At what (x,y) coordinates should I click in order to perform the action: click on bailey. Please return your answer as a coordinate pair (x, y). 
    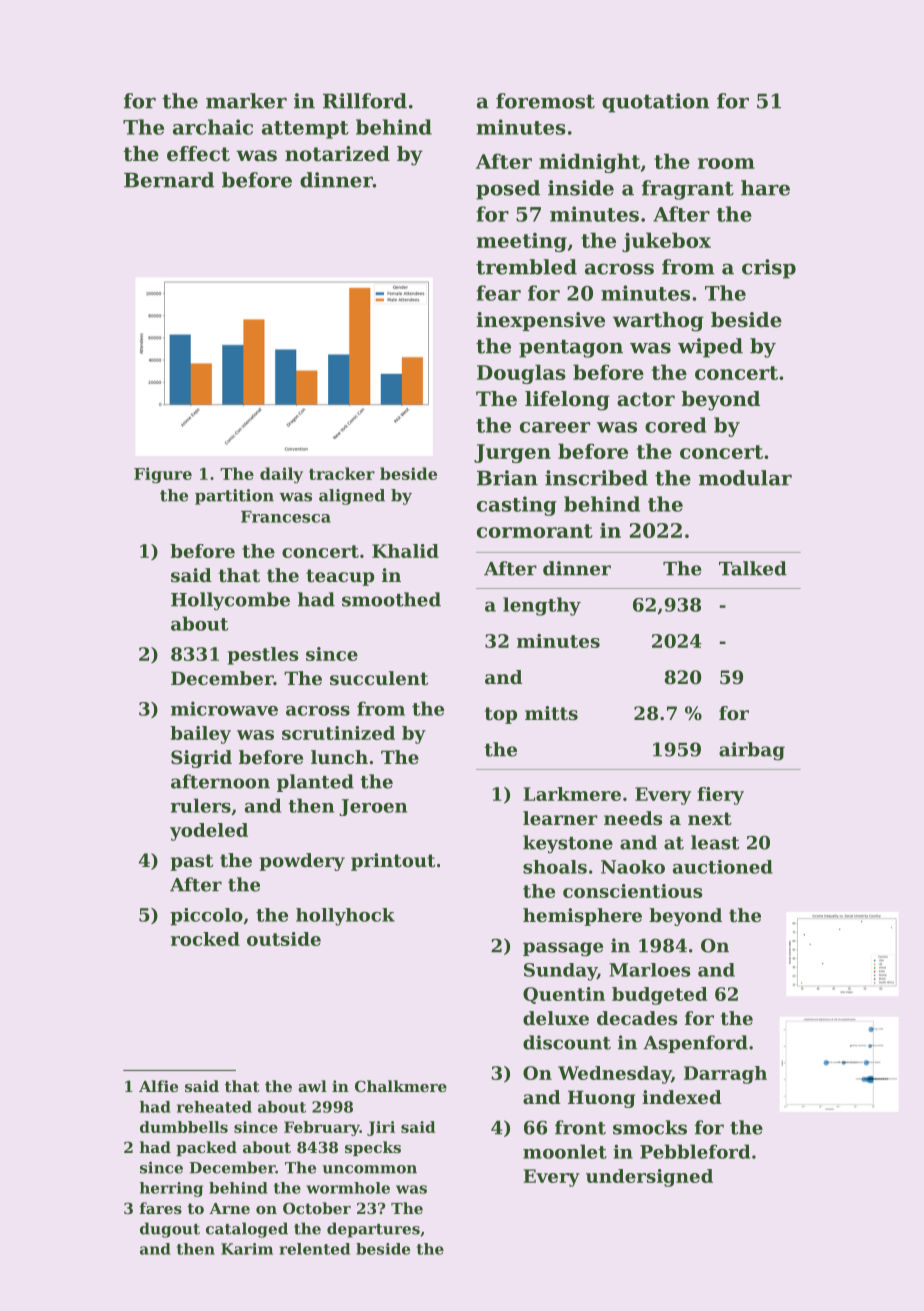
    Looking at the image, I should click on (200, 735).
